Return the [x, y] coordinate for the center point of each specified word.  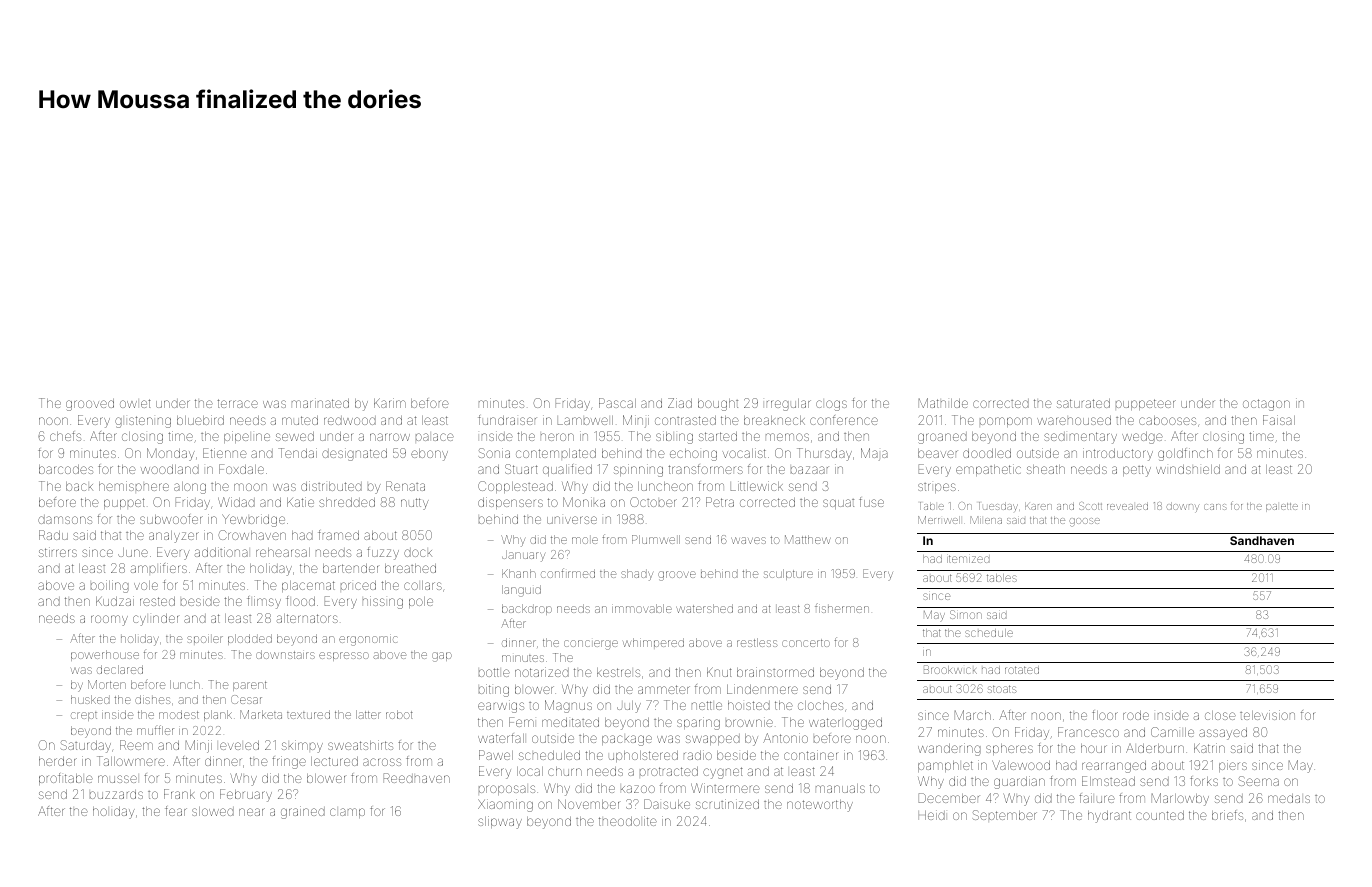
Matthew [808, 539]
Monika [584, 502]
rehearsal [283, 552]
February [246, 795]
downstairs [285, 654]
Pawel [496, 755]
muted [300, 420]
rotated [1022, 670]
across [382, 762]
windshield [1188, 469]
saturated [1083, 403]
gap [442, 657]
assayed [1223, 734]
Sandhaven [1262, 540]
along [190, 488]
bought [718, 405]
